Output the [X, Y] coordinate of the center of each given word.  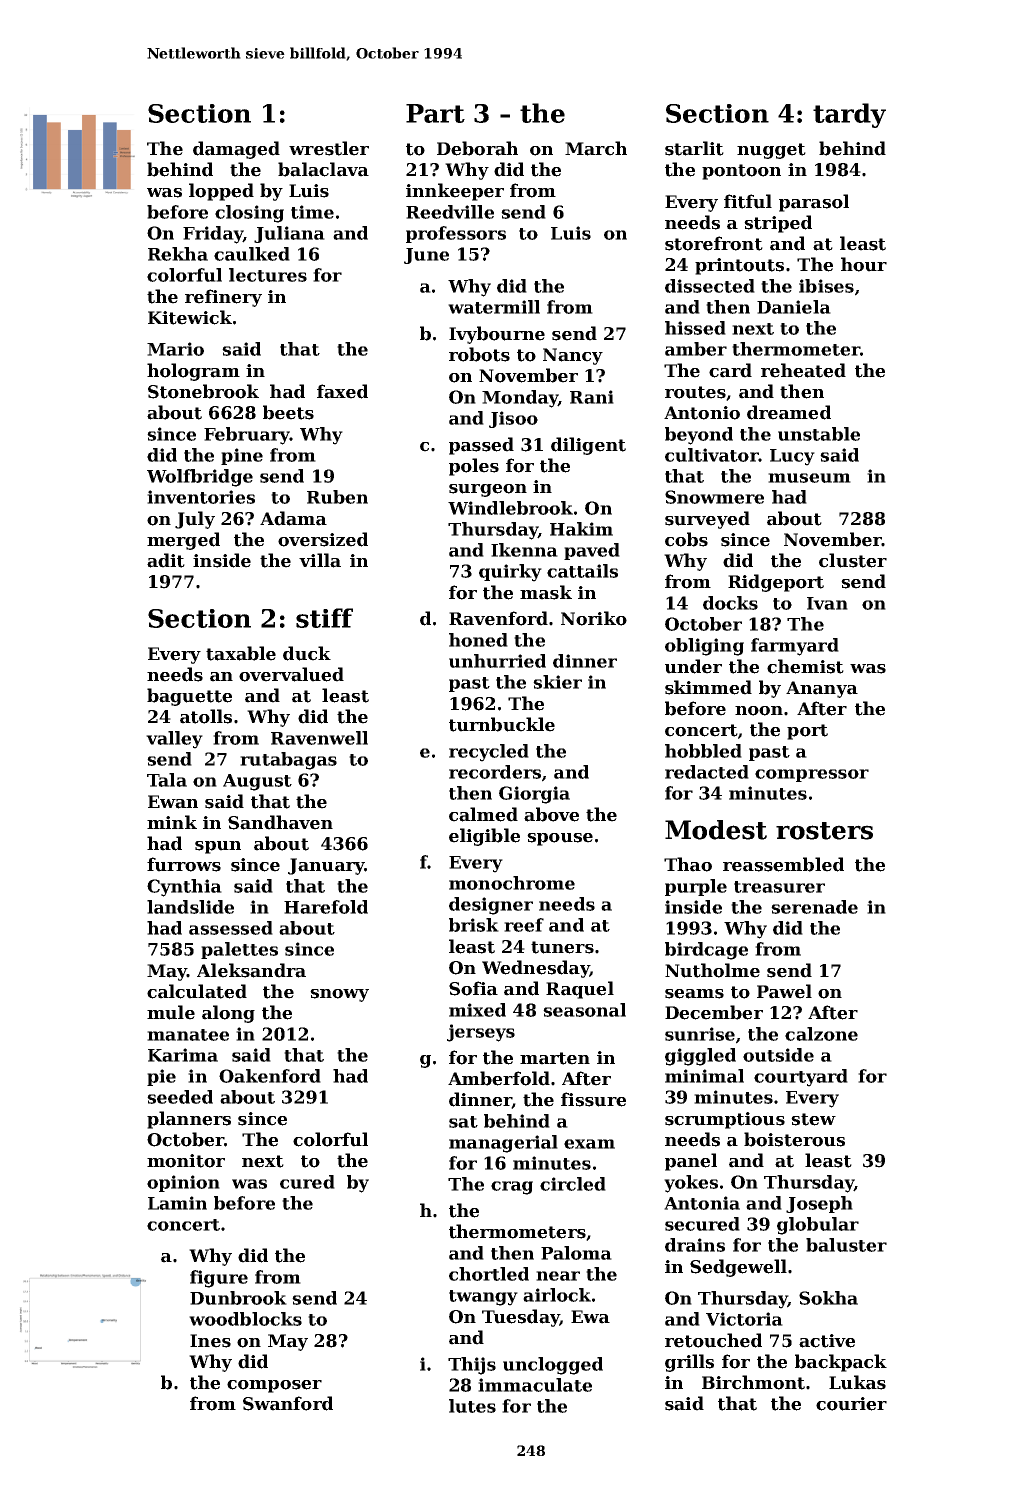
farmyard [795, 647]
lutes [472, 1406]
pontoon [741, 172]
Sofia [473, 988]
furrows [184, 864]
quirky [510, 573]
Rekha [178, 254]
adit [166, 560]
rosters [824, 831]
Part [435, 113]
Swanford [288, 1403]
